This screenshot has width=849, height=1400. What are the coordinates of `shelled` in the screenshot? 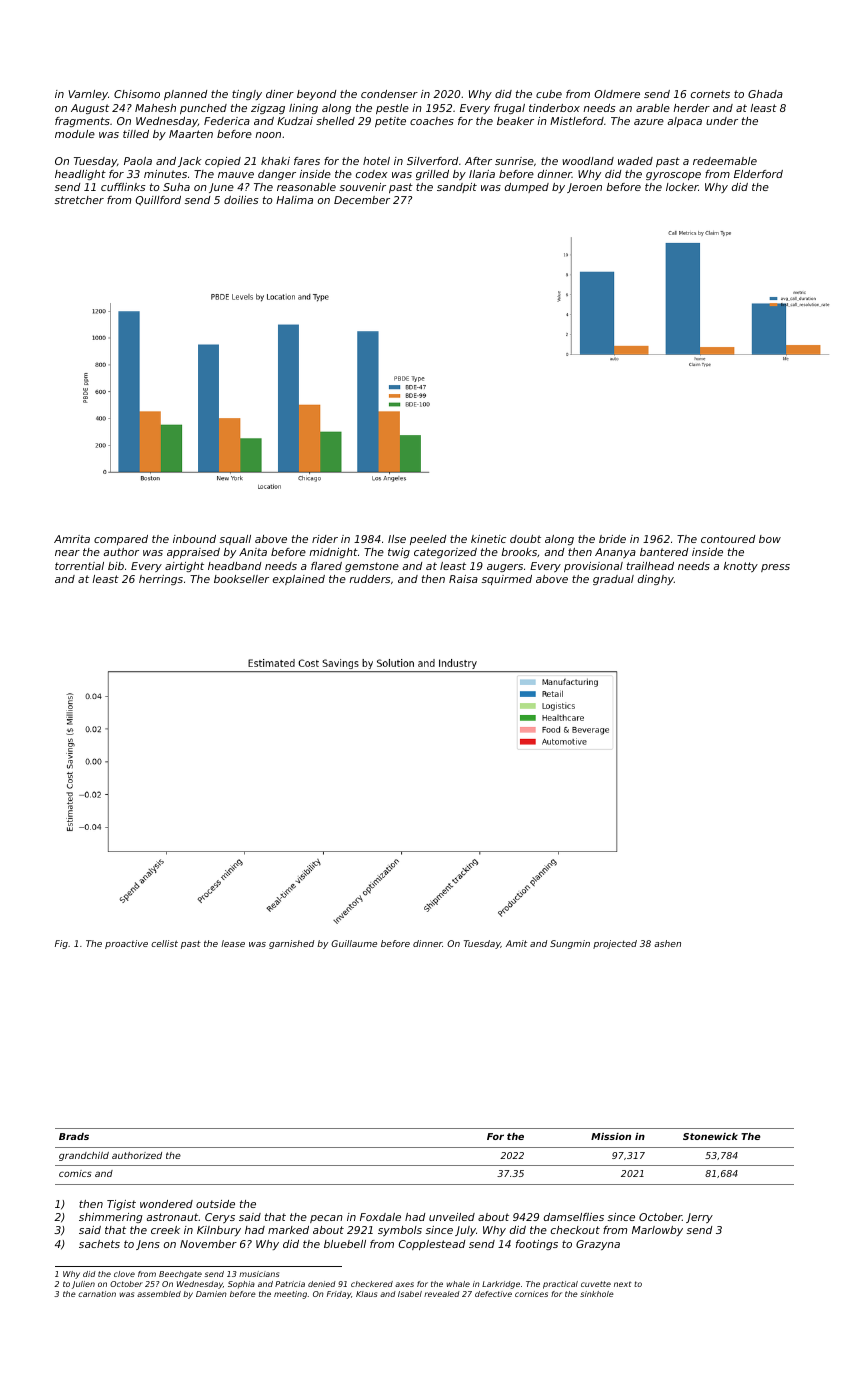 It's located at (335, 121).
